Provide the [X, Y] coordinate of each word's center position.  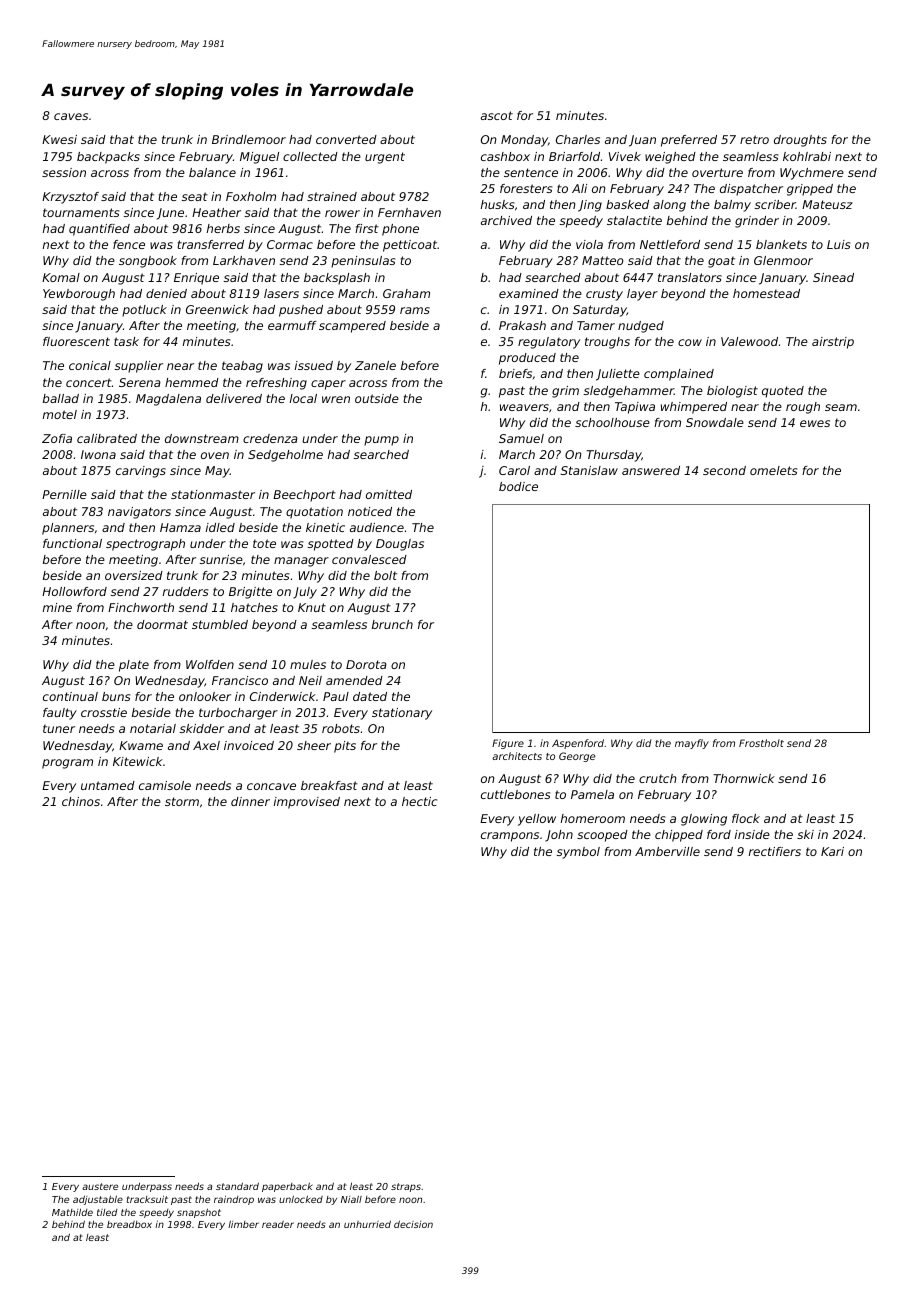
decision [413, 1224]
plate [134, 666]
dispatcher [751, 190]
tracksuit [147, 1199]
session [64, 172]
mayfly [692, 744]
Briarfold [574, 156]
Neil [310, 680]
